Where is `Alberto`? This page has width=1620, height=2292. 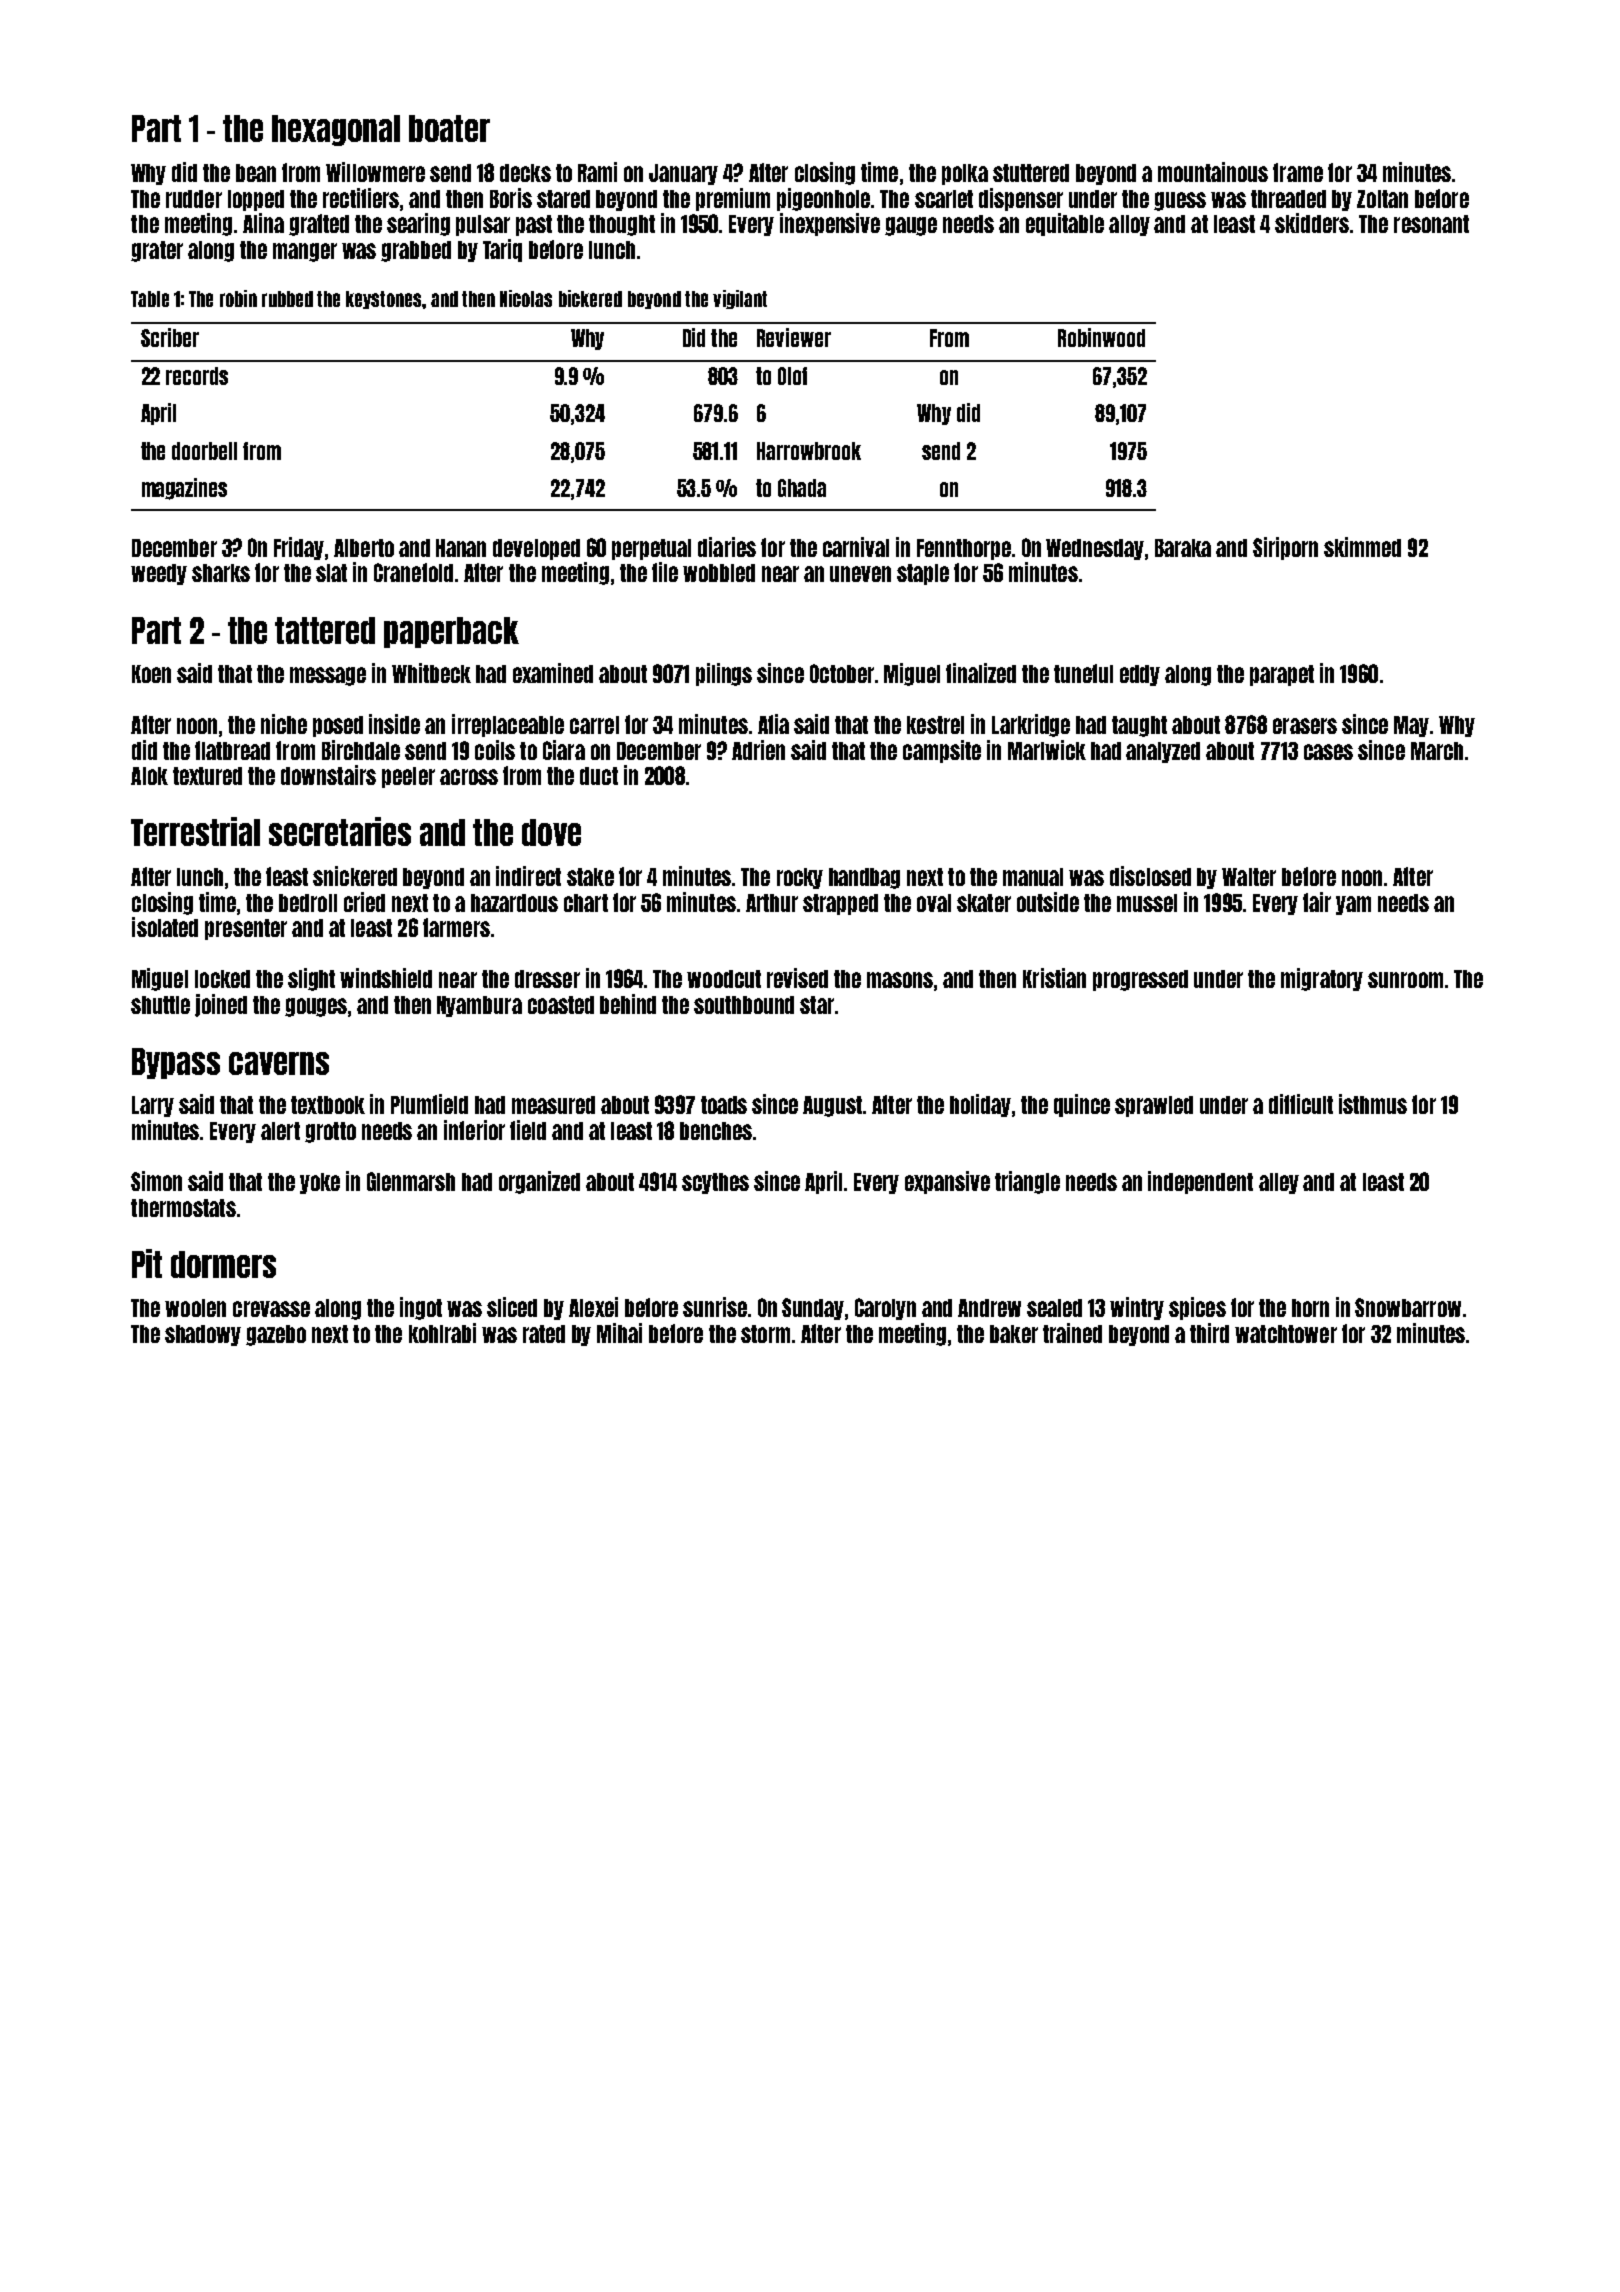
Alberto is located at coordinates (364, 548).
